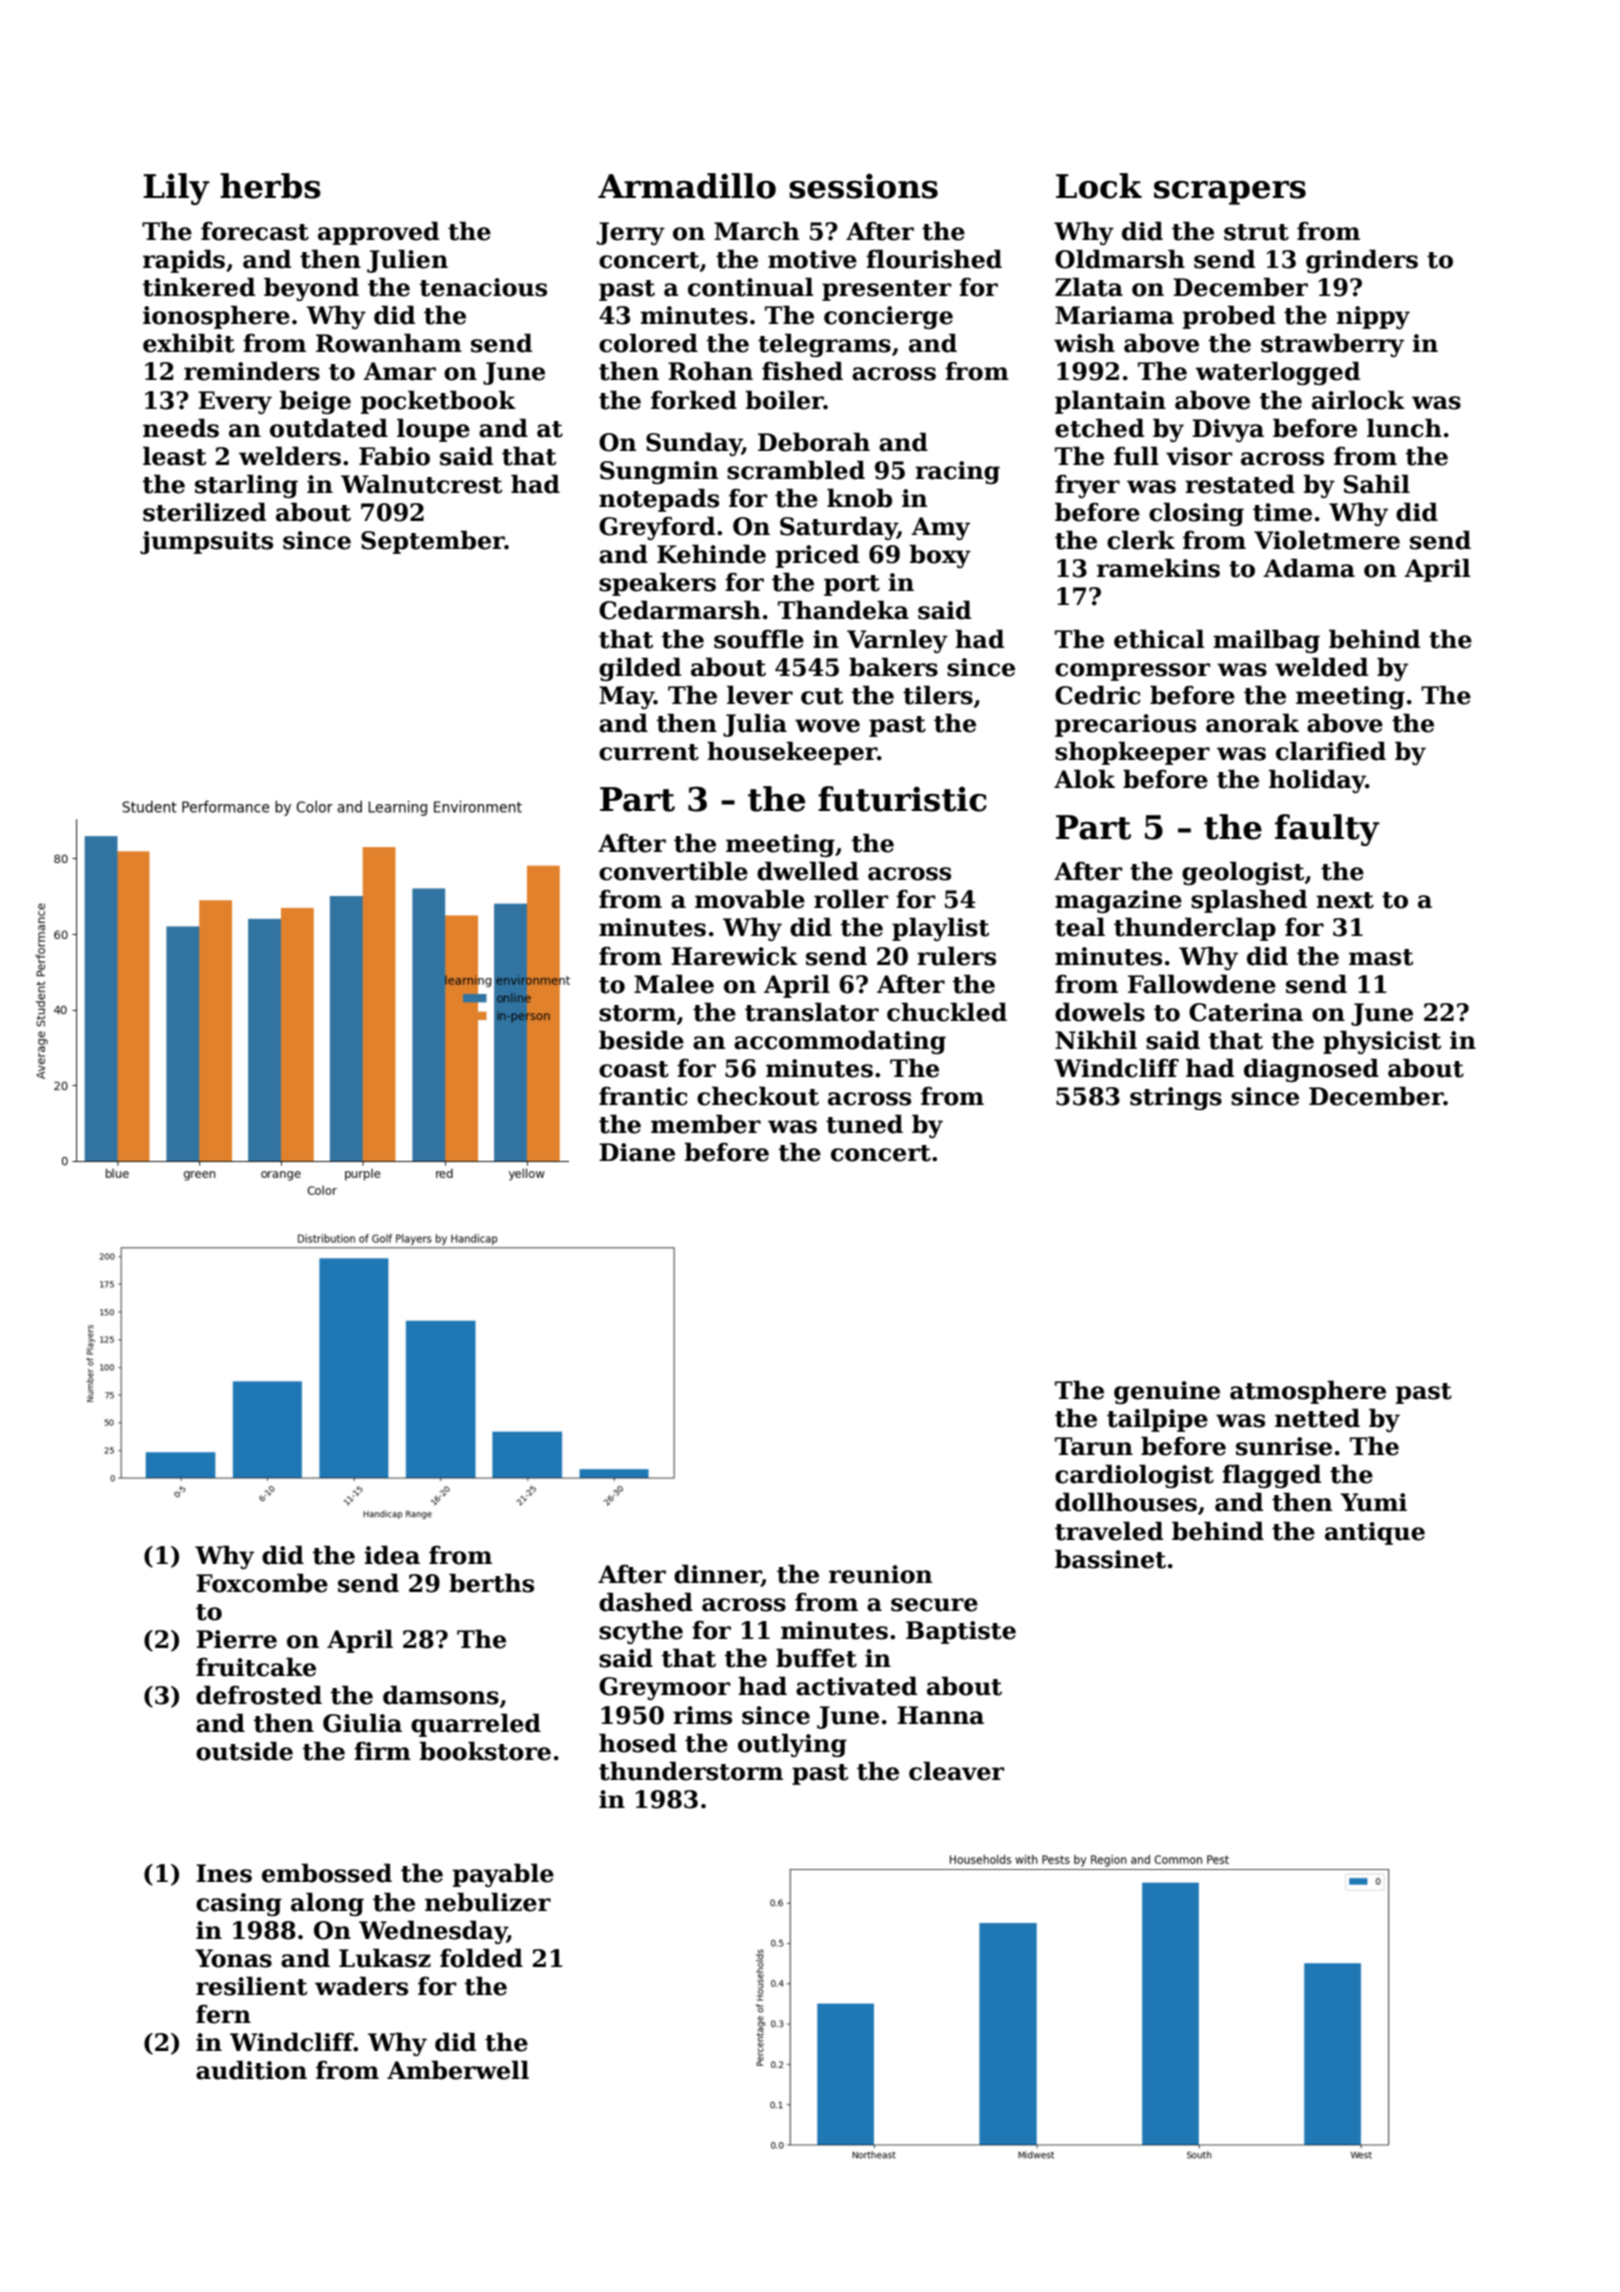 This document has width=1620, height=2292. Describe the element at coordinates (851, 899) in the document. I see `roller` at that location.
